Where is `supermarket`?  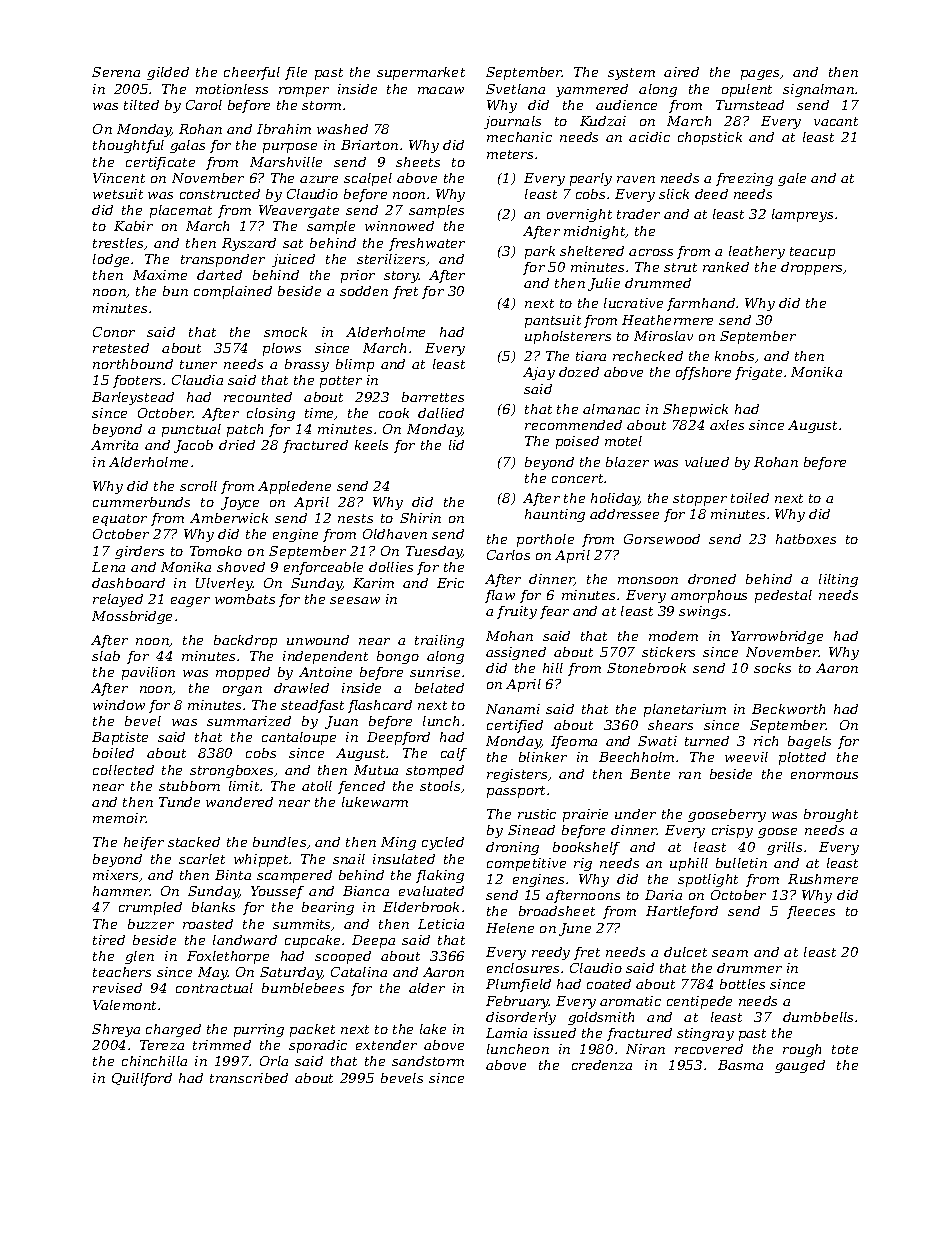 supermarket is located at coordinates (421, 73).
